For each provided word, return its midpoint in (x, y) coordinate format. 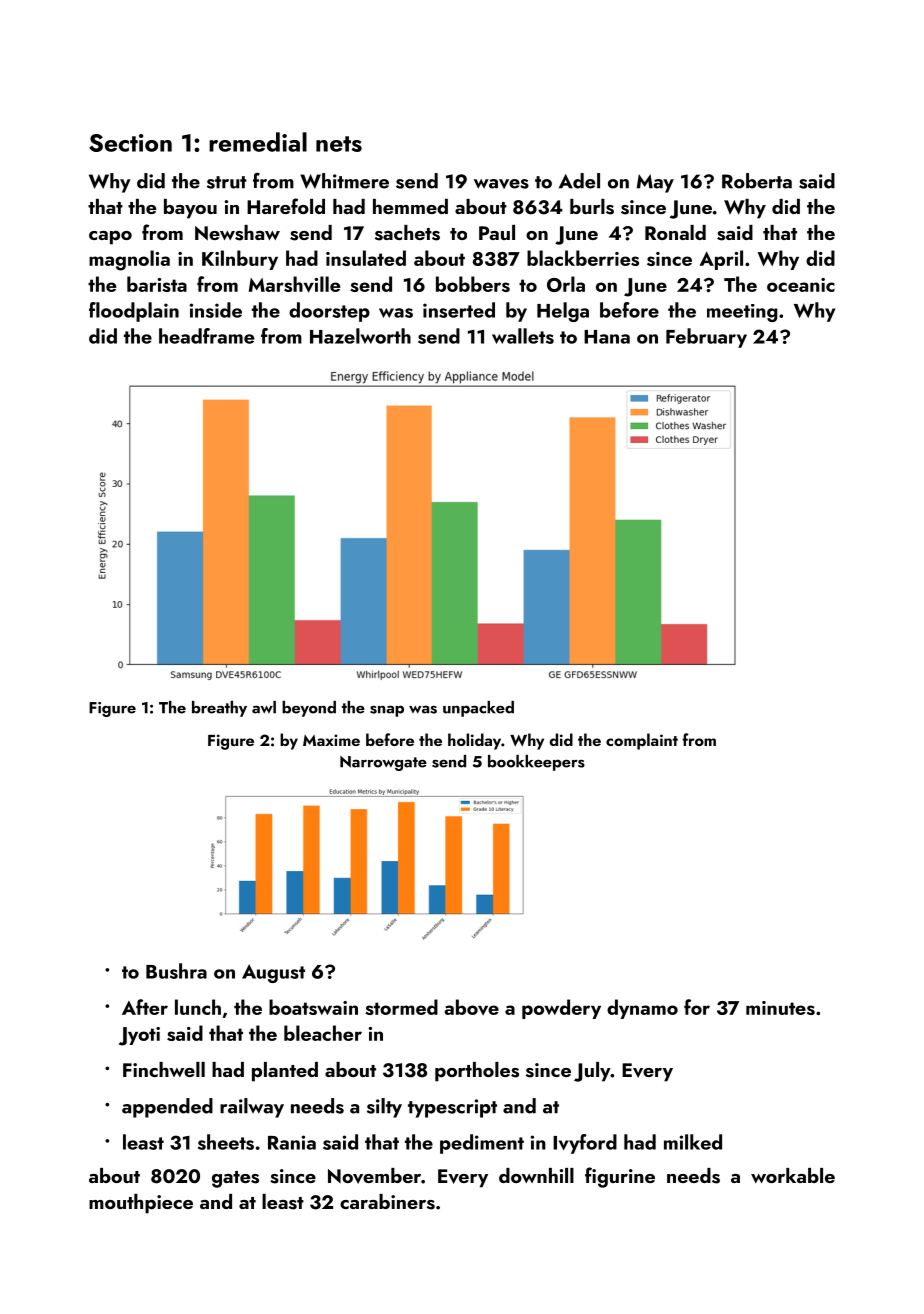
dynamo (642, 1009)
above (472, 1007)
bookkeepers (536, 763)
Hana (607, 337)
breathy (219, 709)
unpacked (478, 709)
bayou (190, 209)
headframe (206, 336)
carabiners (387, 1202)
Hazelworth (360, 336)
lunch (198, 1007)
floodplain (134, 312)
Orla (566, 284)
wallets (523, 336)
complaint (642, 741)
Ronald (675, 232)
